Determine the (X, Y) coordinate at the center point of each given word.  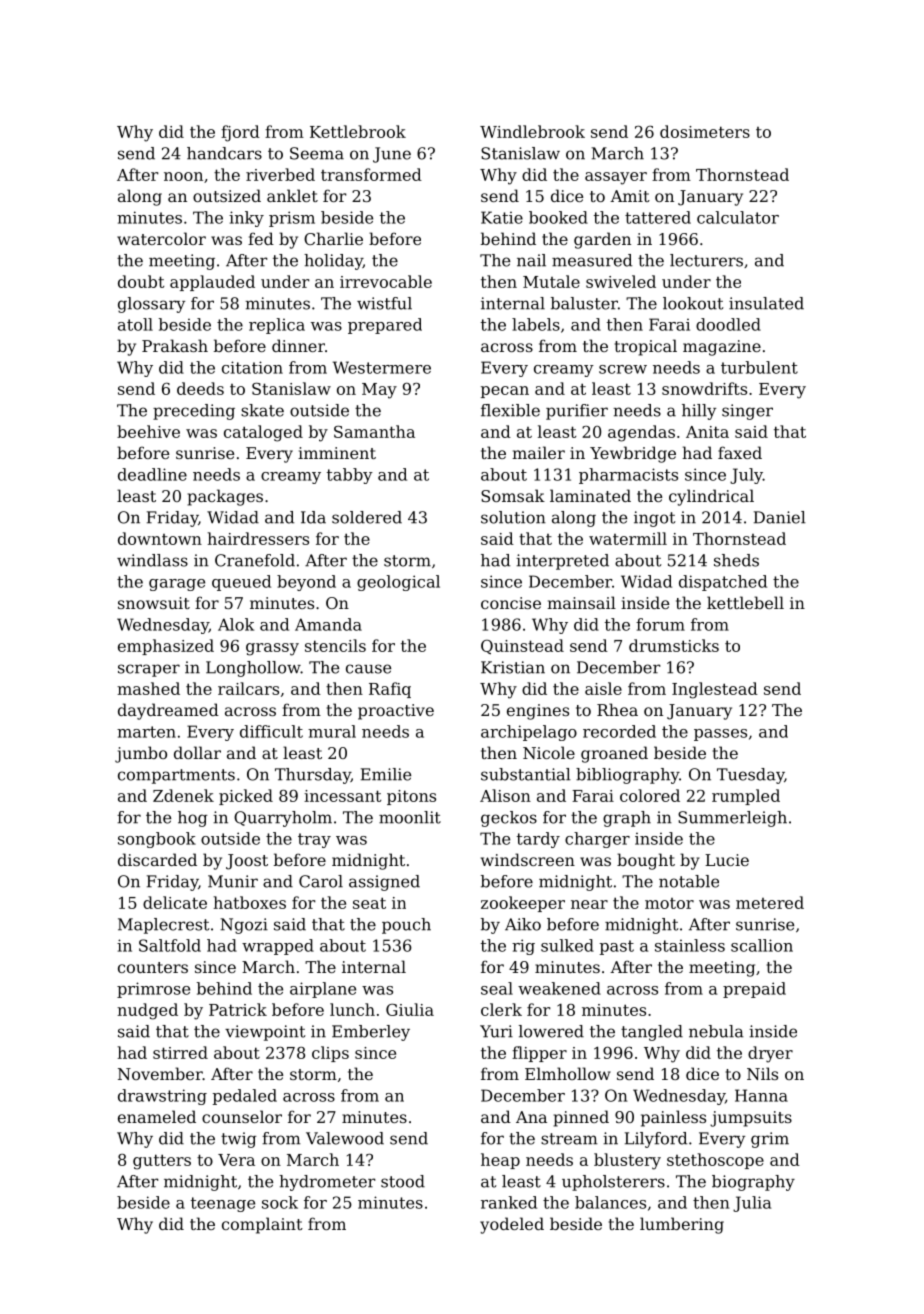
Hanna (761, 1095)
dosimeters (705, 131)
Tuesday (750, 776)
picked (246, 797)
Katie (502, 217)
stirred (180, 1052)
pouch (406, 926)
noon (183, 176)
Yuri (496, 1031)
